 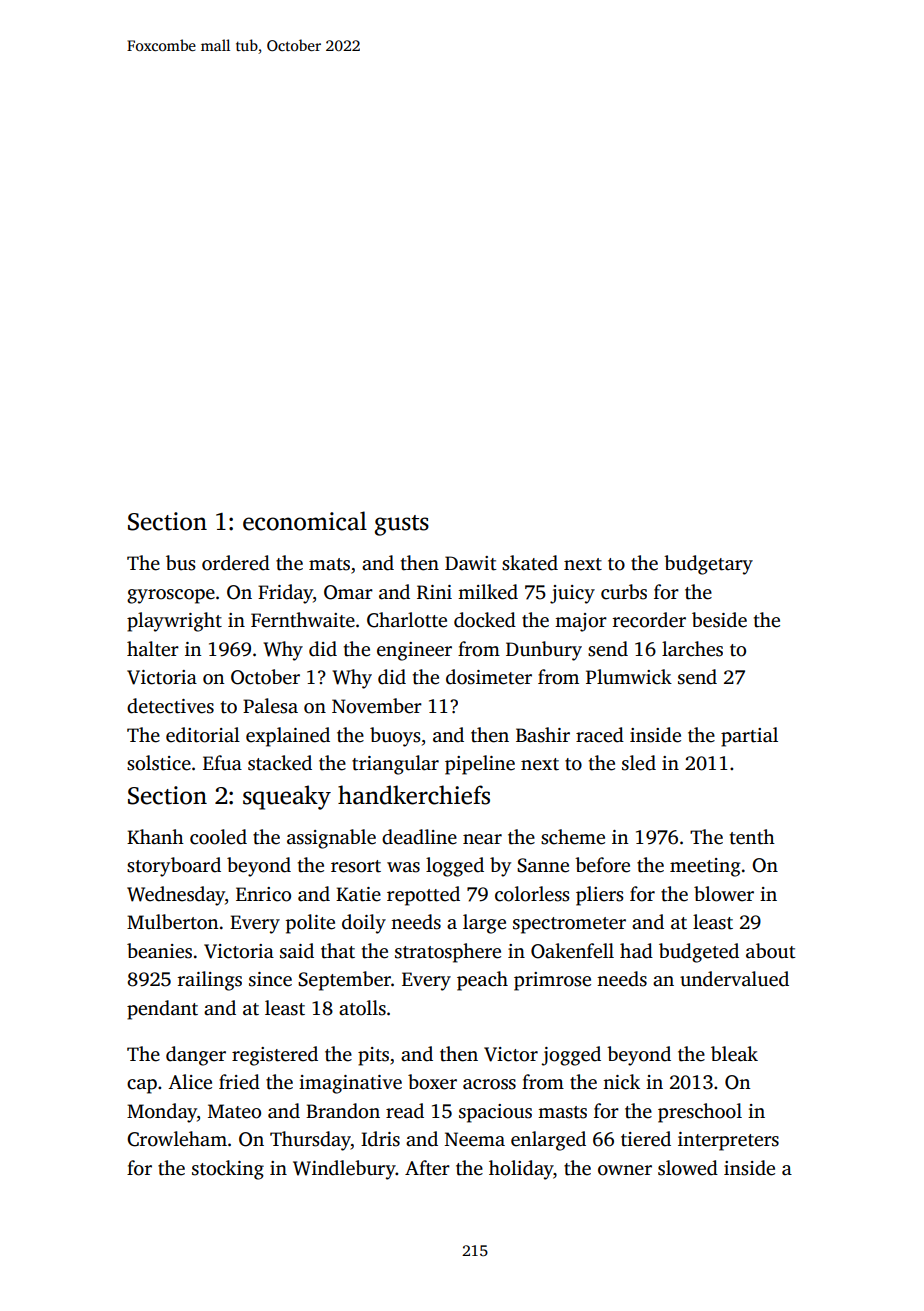 What do you see at coordinates (402, 525) in the page?
I see `gusts` at bounding box center [402, 525].
